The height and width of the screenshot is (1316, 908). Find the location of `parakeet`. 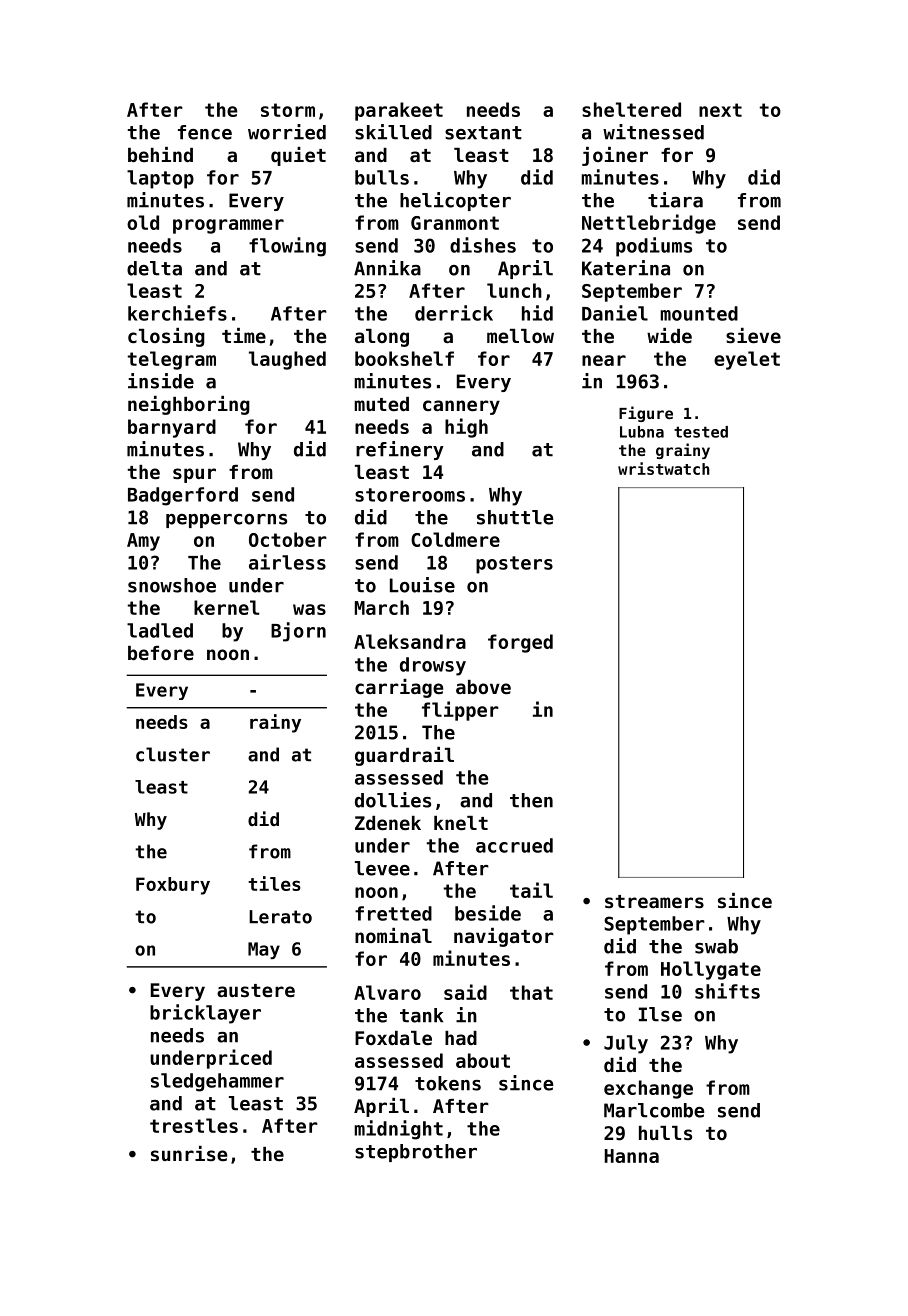

parakeet is located at coordinates (399, 111).
